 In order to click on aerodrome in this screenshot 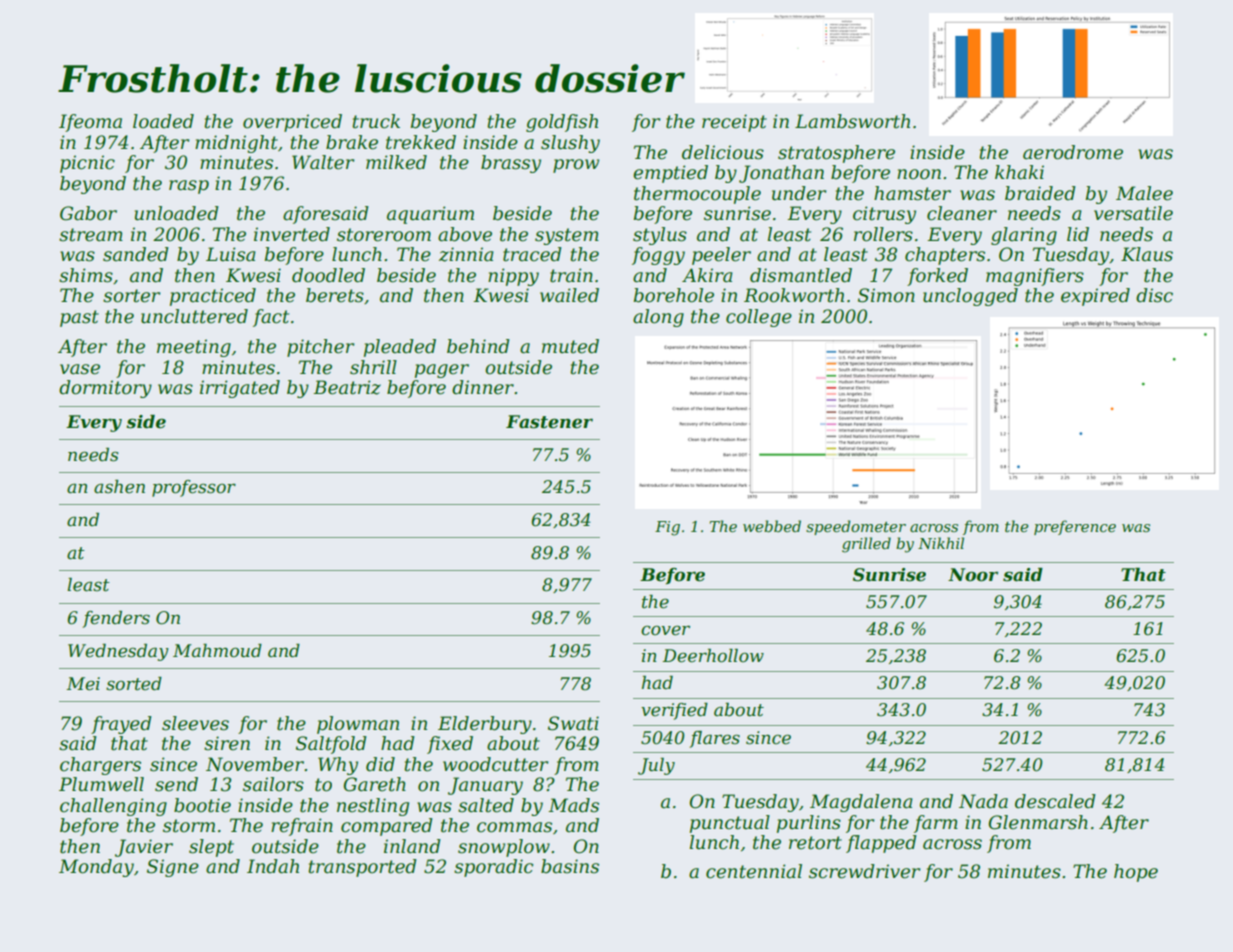, I will do `click(1073, 152)`.
